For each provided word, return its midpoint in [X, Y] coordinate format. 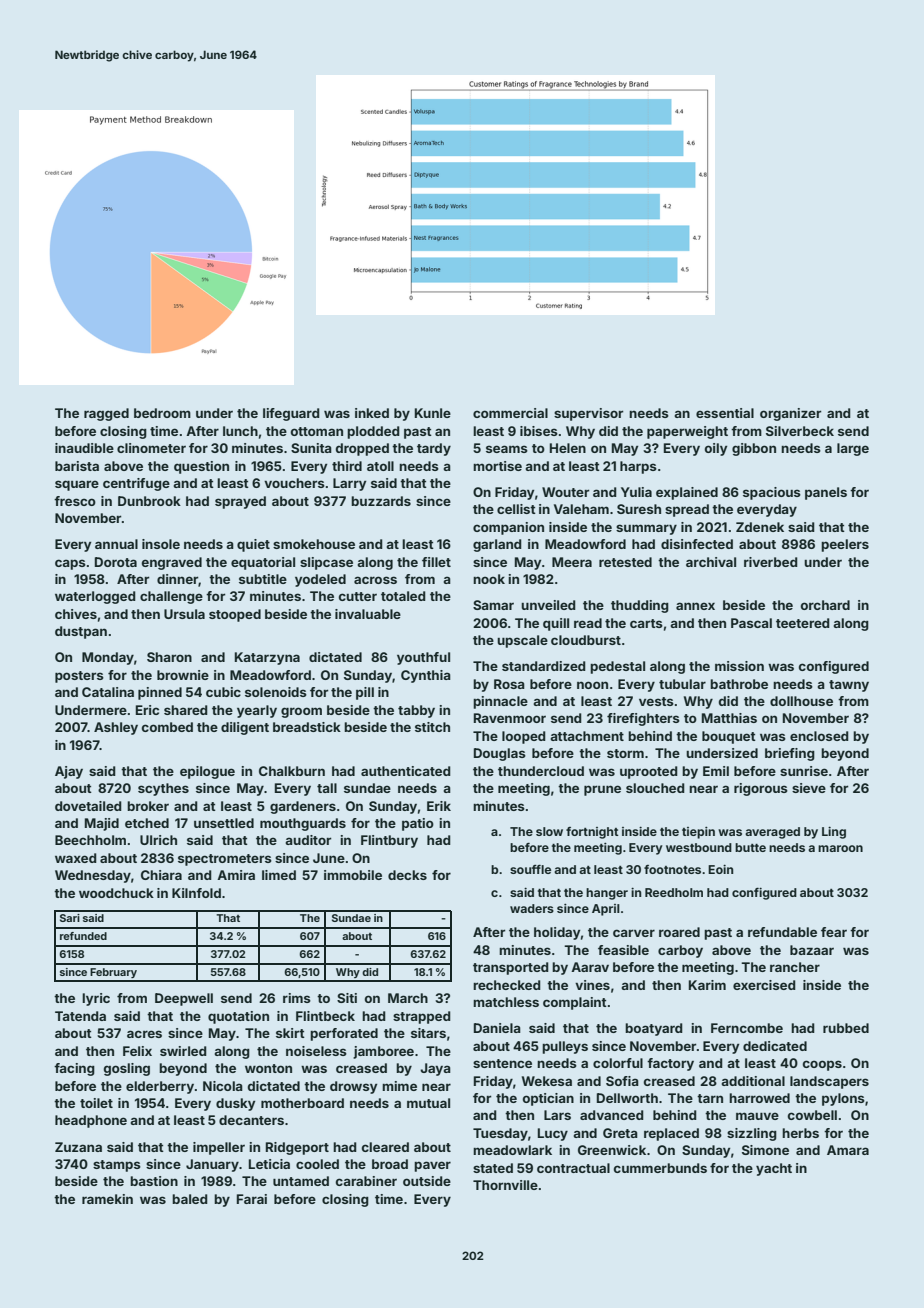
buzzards [381, 501]
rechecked [507, 985]
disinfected [697, 544]
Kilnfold [196, 893]
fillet [436, 562]
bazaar [812, 950]
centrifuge [136, 484]
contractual [573, 1168]
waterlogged [95, 597]
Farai [252, 1199]
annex [695, 606]
